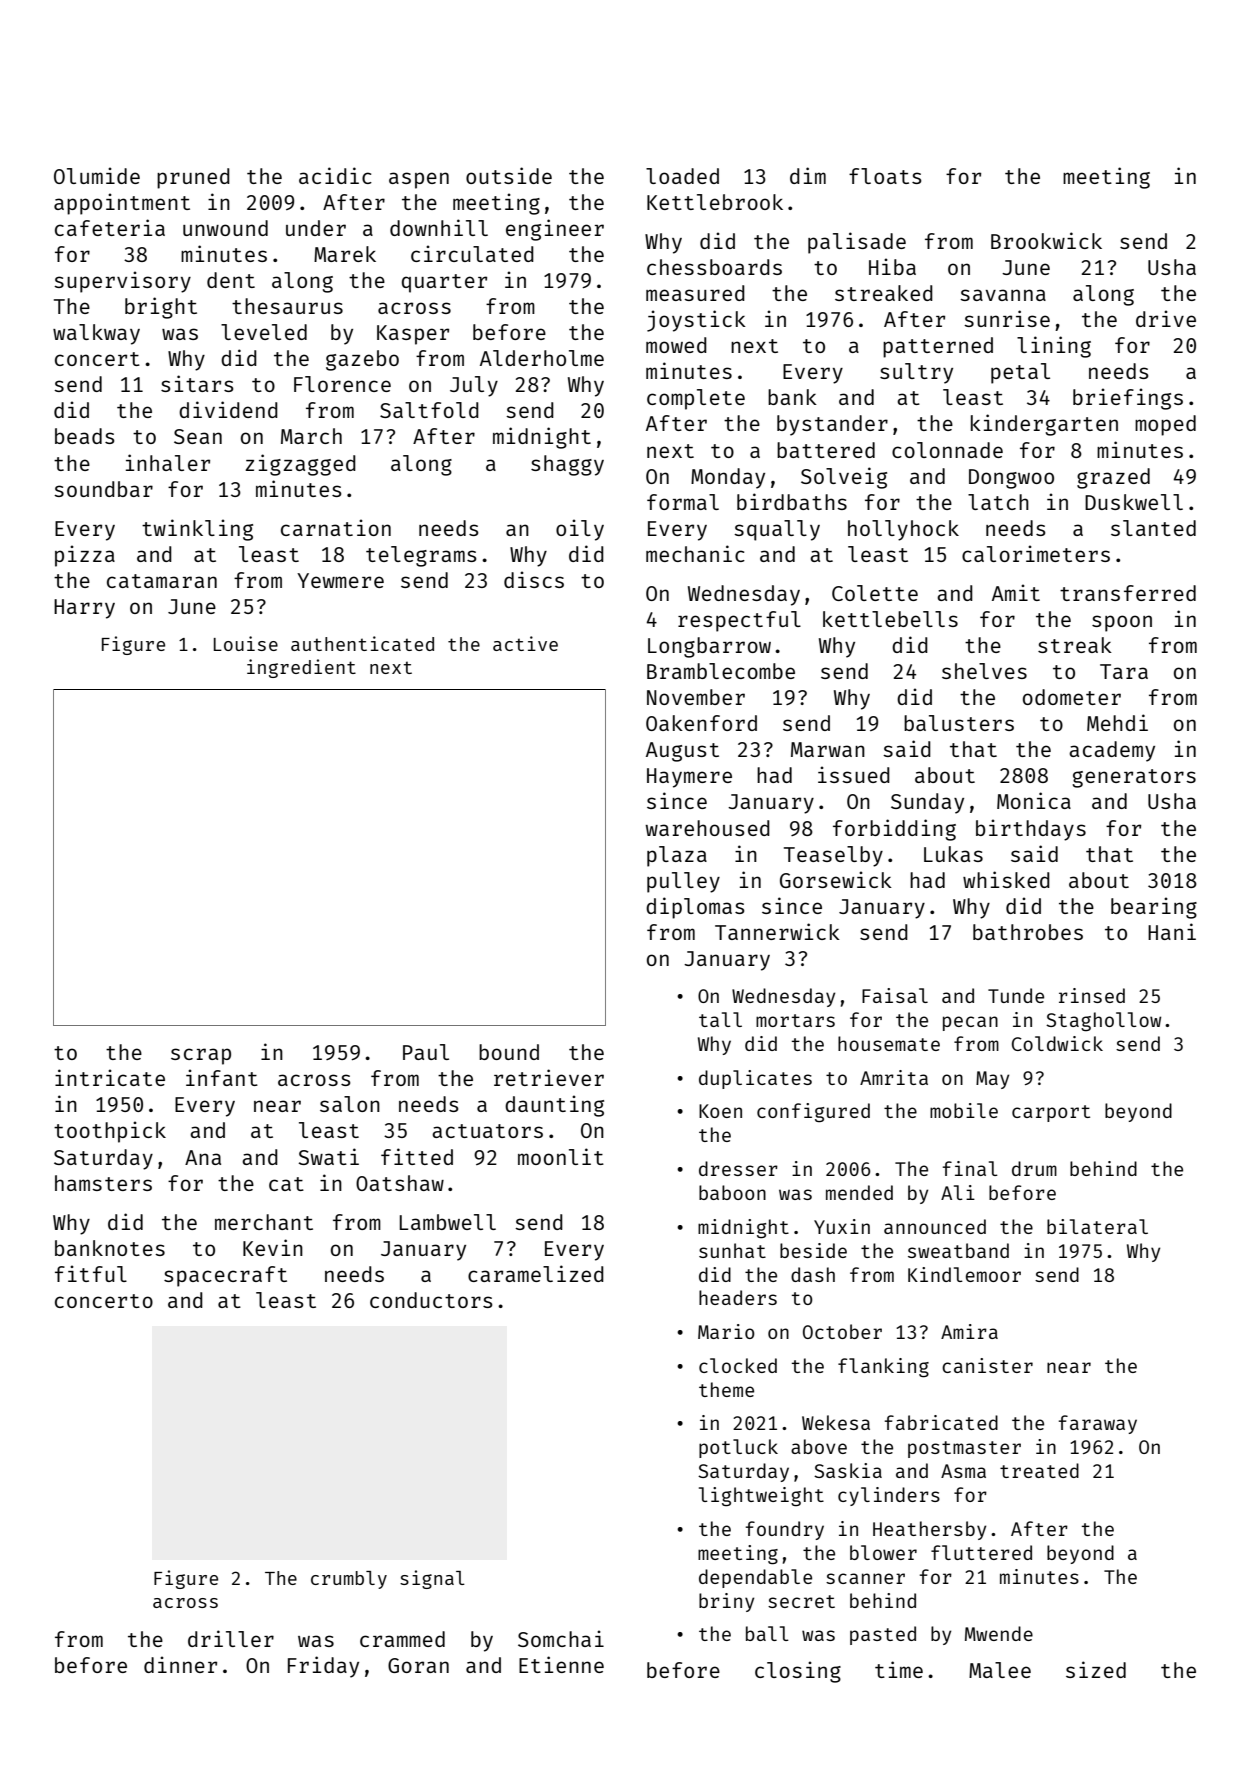  I want to click on driller, so click(231, 1638).
